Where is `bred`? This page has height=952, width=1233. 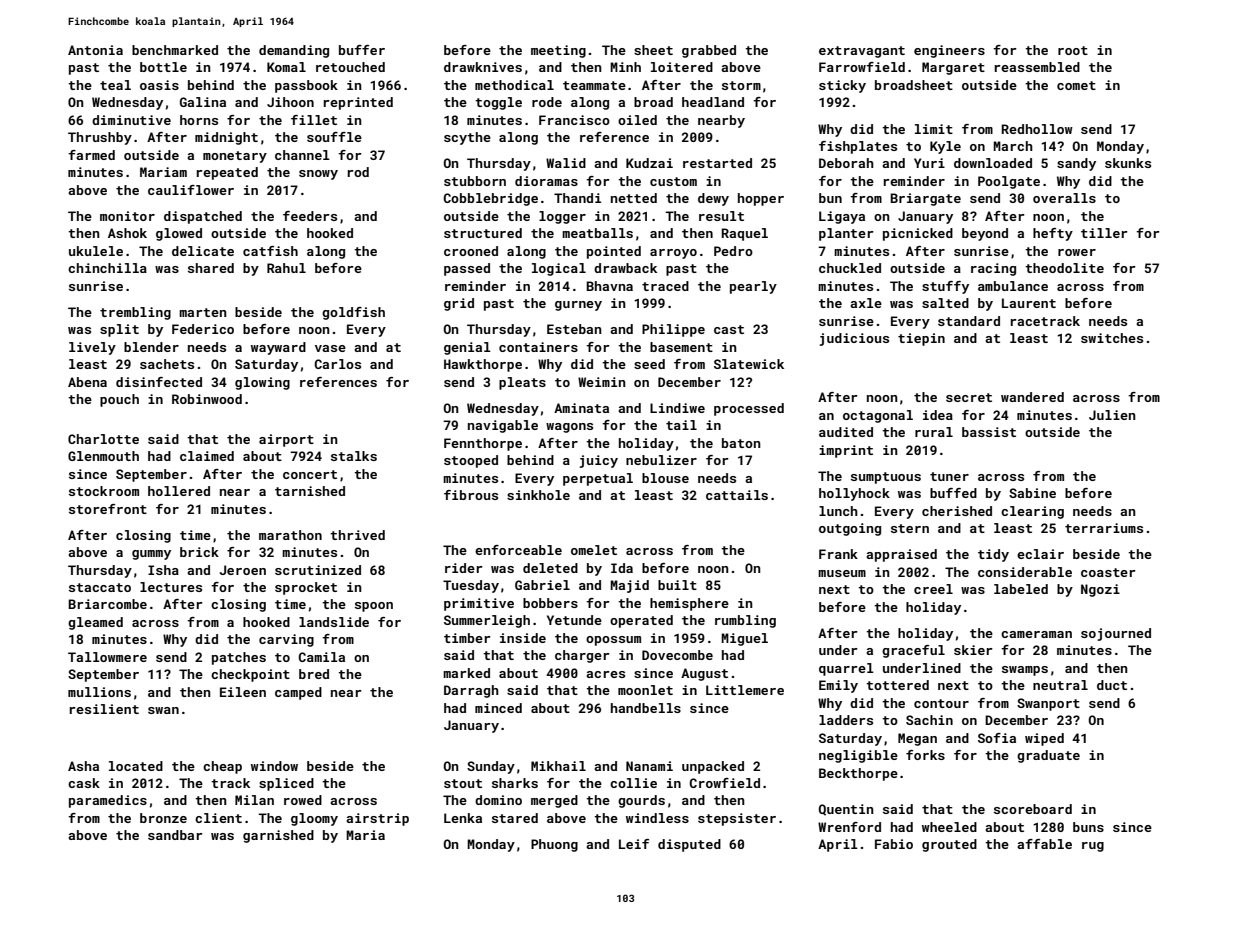 bred is located at coordinates (314, 674).
